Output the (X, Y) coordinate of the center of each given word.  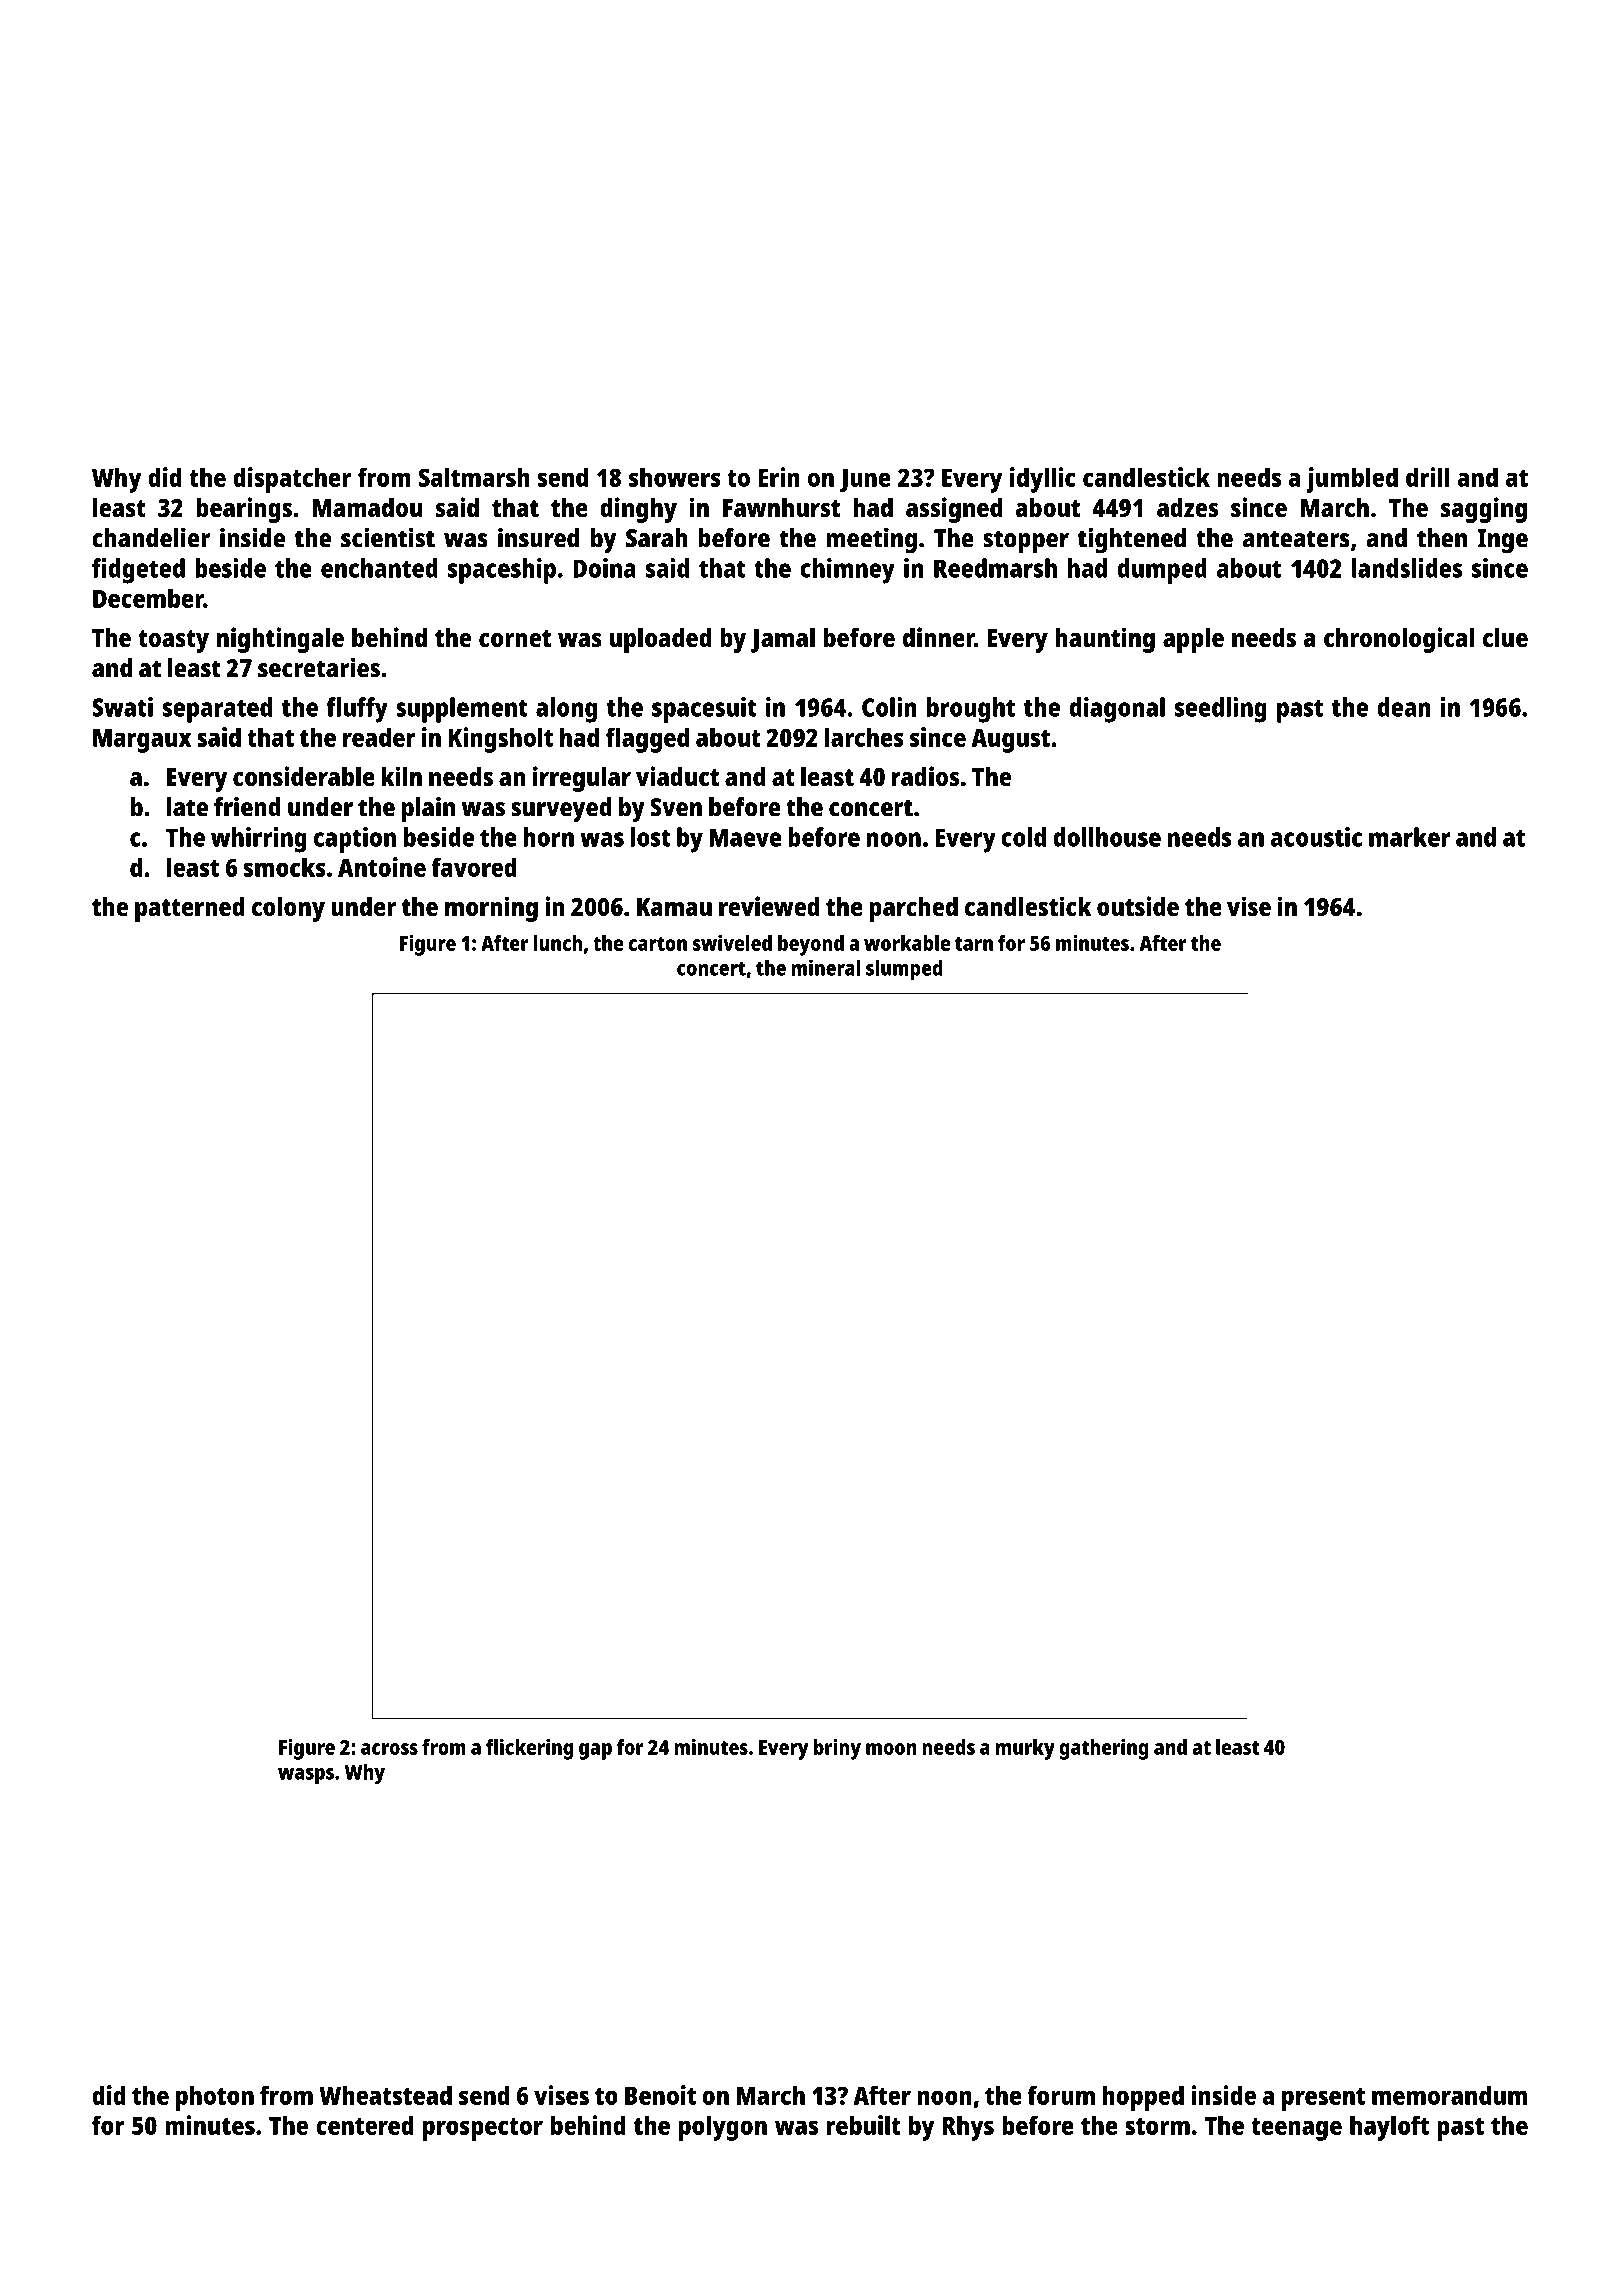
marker (1409, 837)
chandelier (151, 537)
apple (1193, 640)
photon (215, 2098)
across (389, 1749)
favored (474, 867)
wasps (306, 1776)
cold (1023, 837)
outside (1138, 906)
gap (595, 1751)
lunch (557, 943)
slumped (904, 970)
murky (1025, 1749)
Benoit (660, 2095)
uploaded (661, 640)
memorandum (1449, 2095)
